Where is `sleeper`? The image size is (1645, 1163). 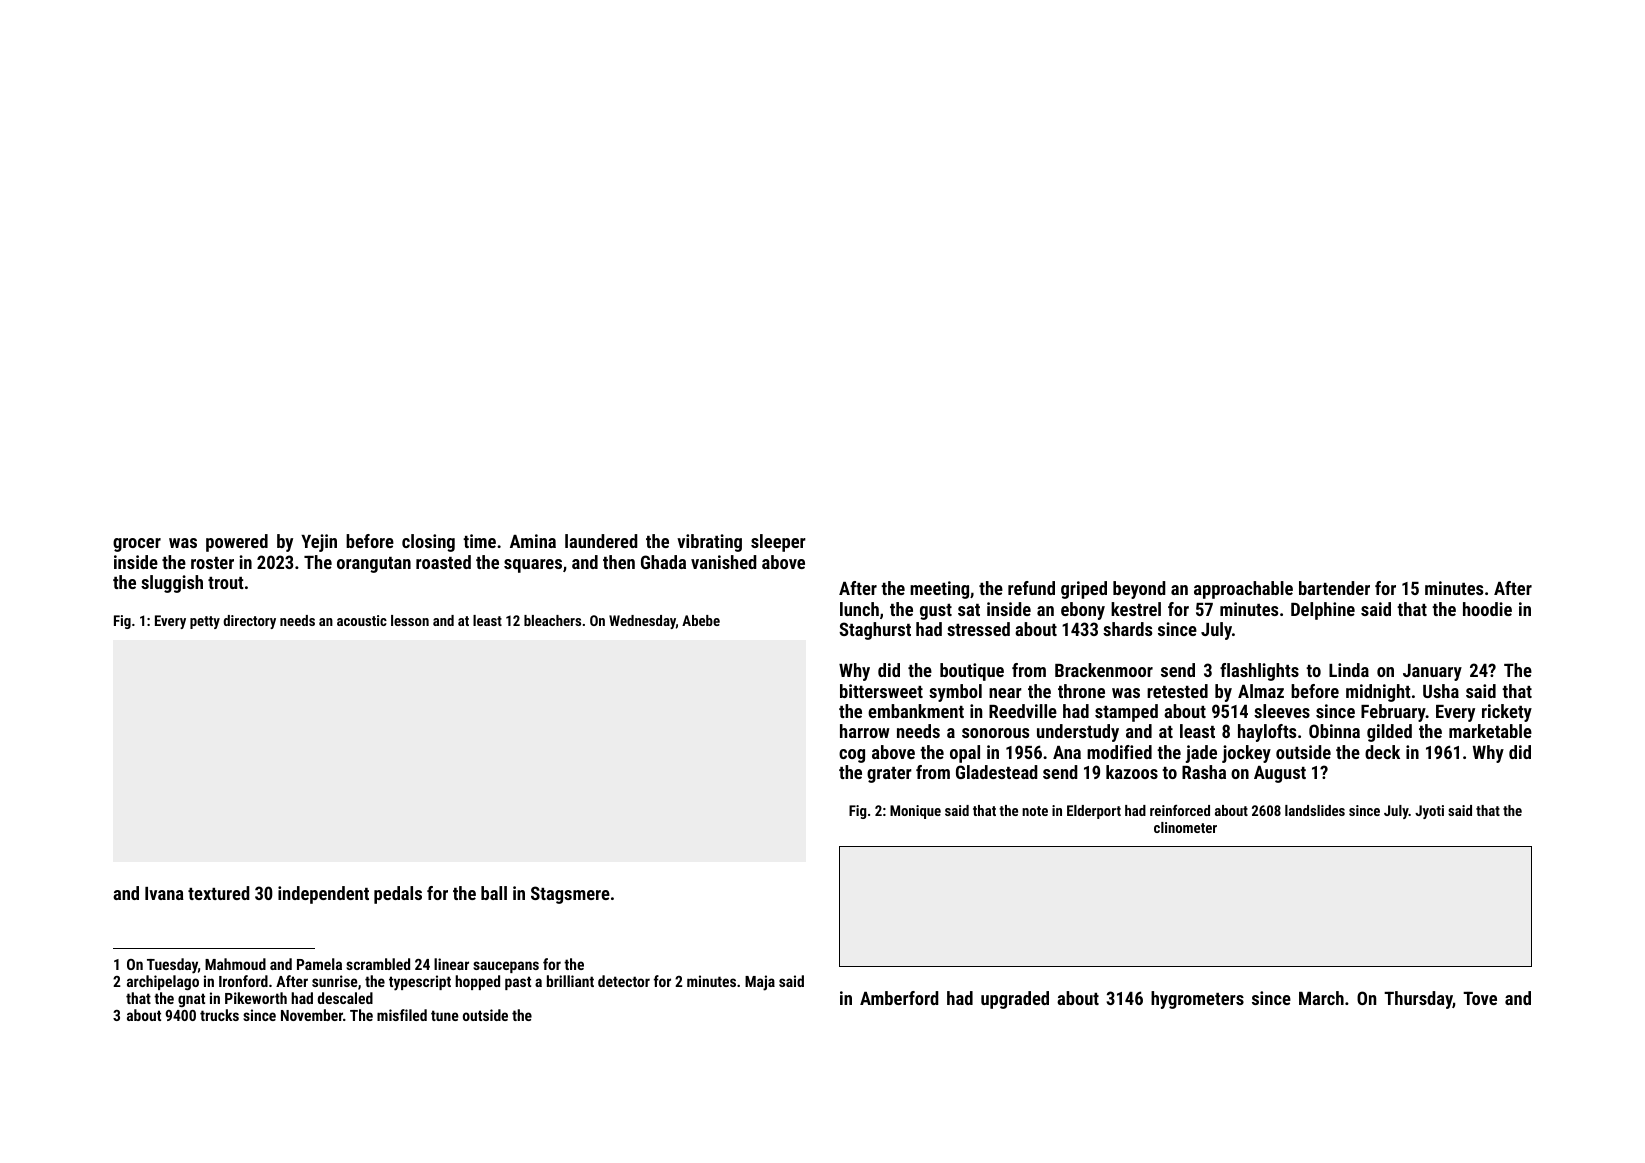
sleeper is located at coordinates (778, 543).
